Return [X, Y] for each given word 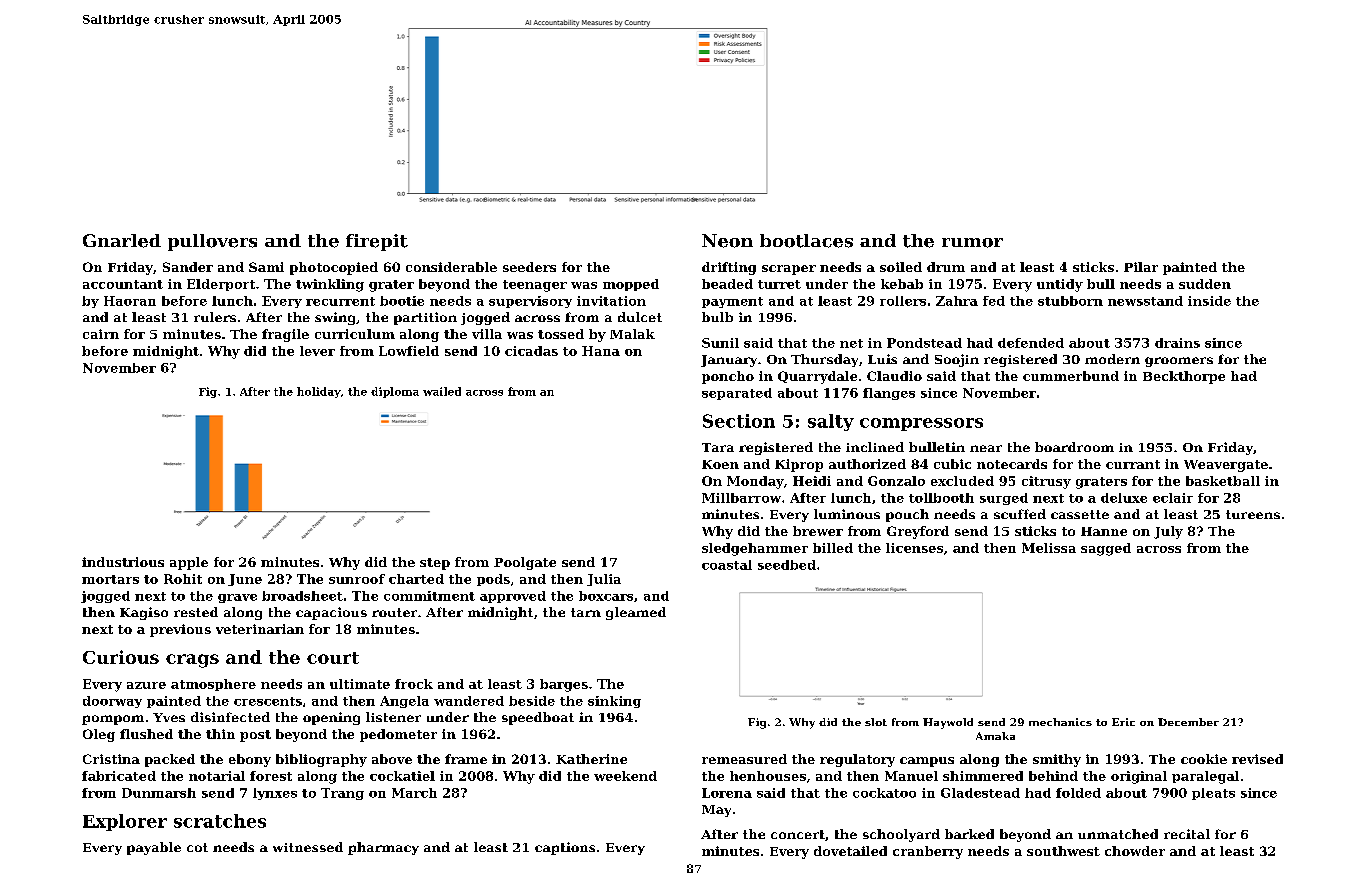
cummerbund [1071, 376]
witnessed [308, 847]
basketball [1223, 481]
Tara [718, 447]
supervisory [530, 302]
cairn [101, 334]
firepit [377, 242]
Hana [601, 351]
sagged [1106, 549]
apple [189, 563]
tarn [586, 612]
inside [1209, 301]
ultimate [360, 684]
